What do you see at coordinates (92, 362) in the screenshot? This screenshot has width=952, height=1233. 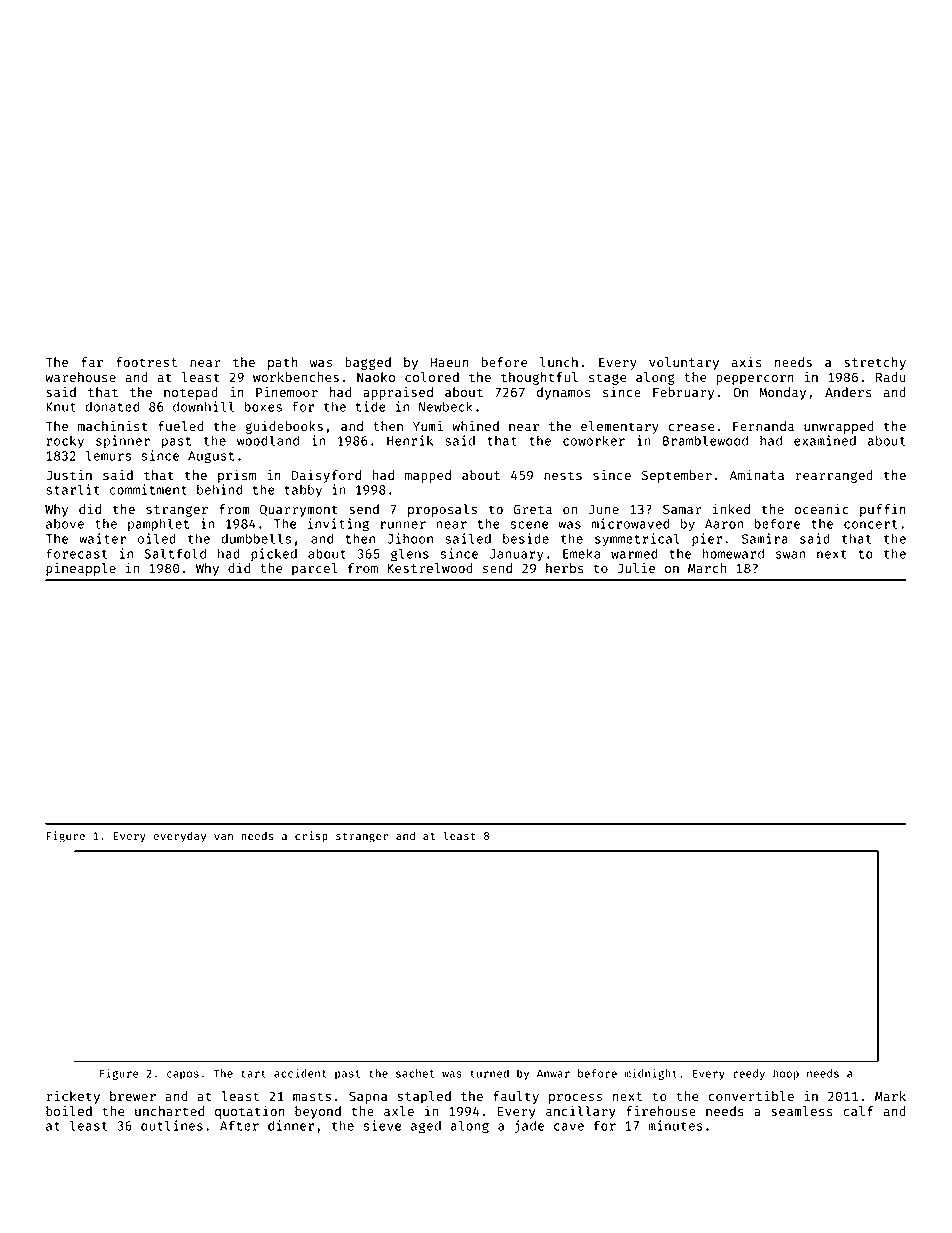 I see `far` at bounding box center [92, 362].
